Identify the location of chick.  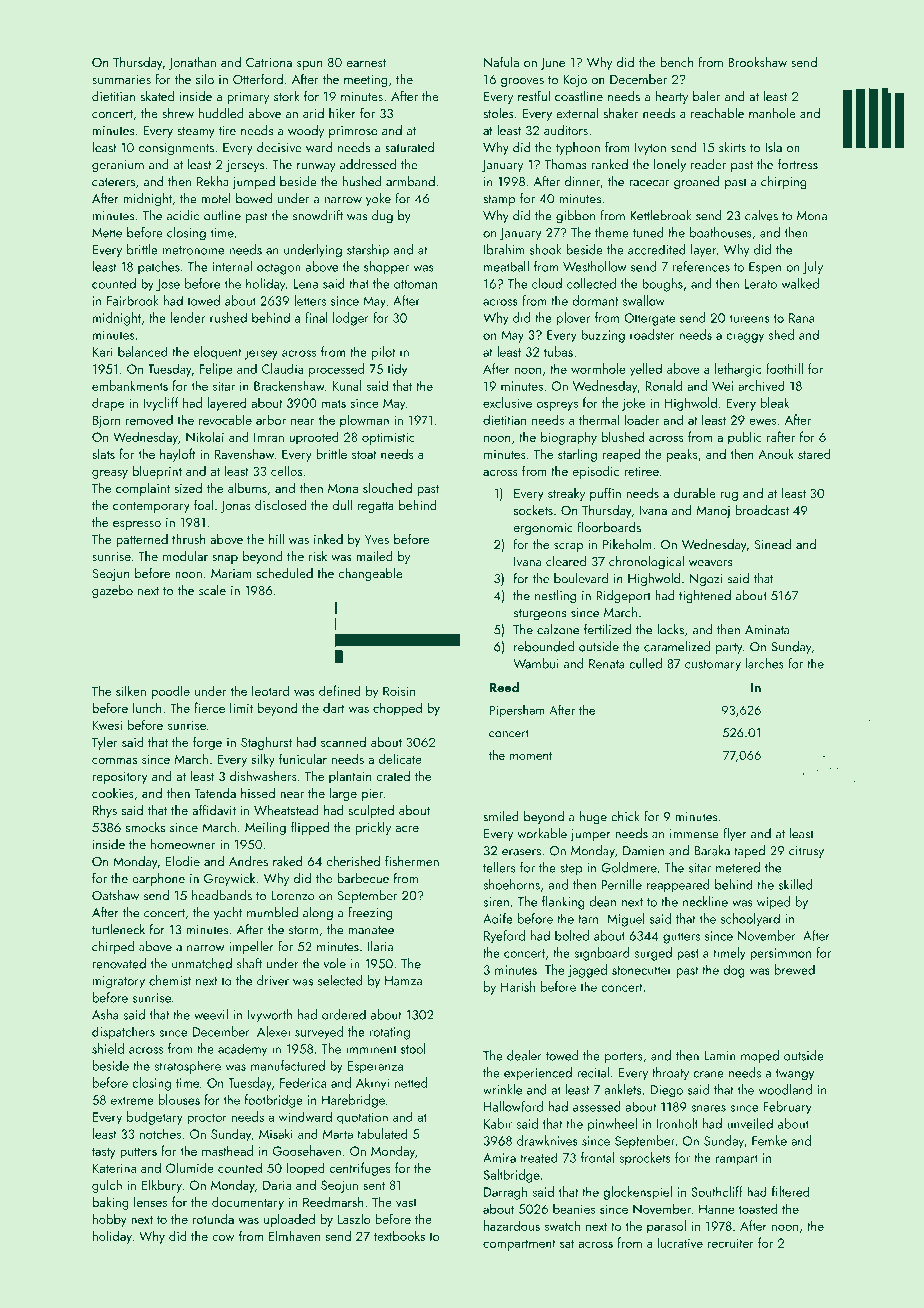
(625, 816).
